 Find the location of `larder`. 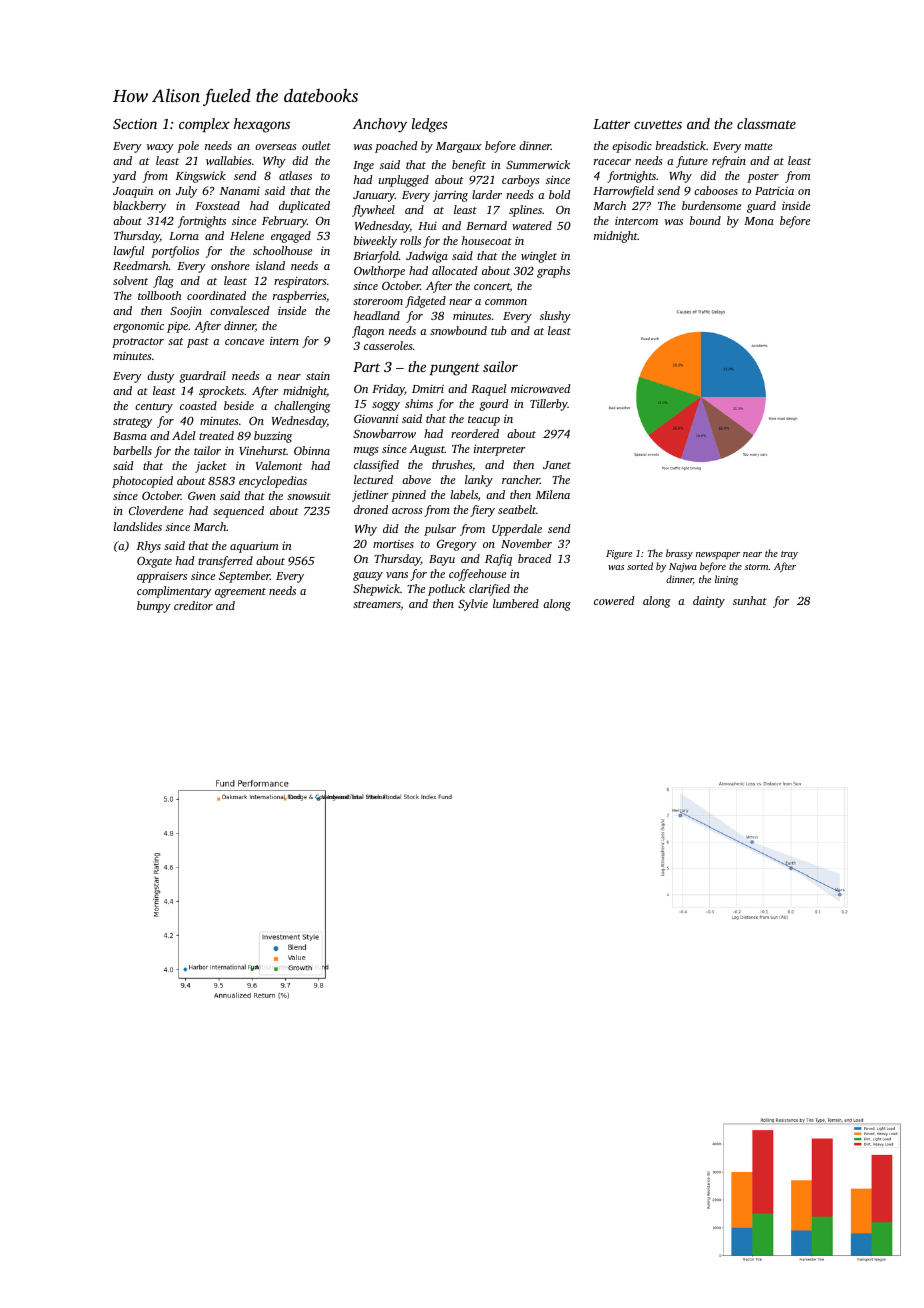

larder is located at coordinates (487, 194).
